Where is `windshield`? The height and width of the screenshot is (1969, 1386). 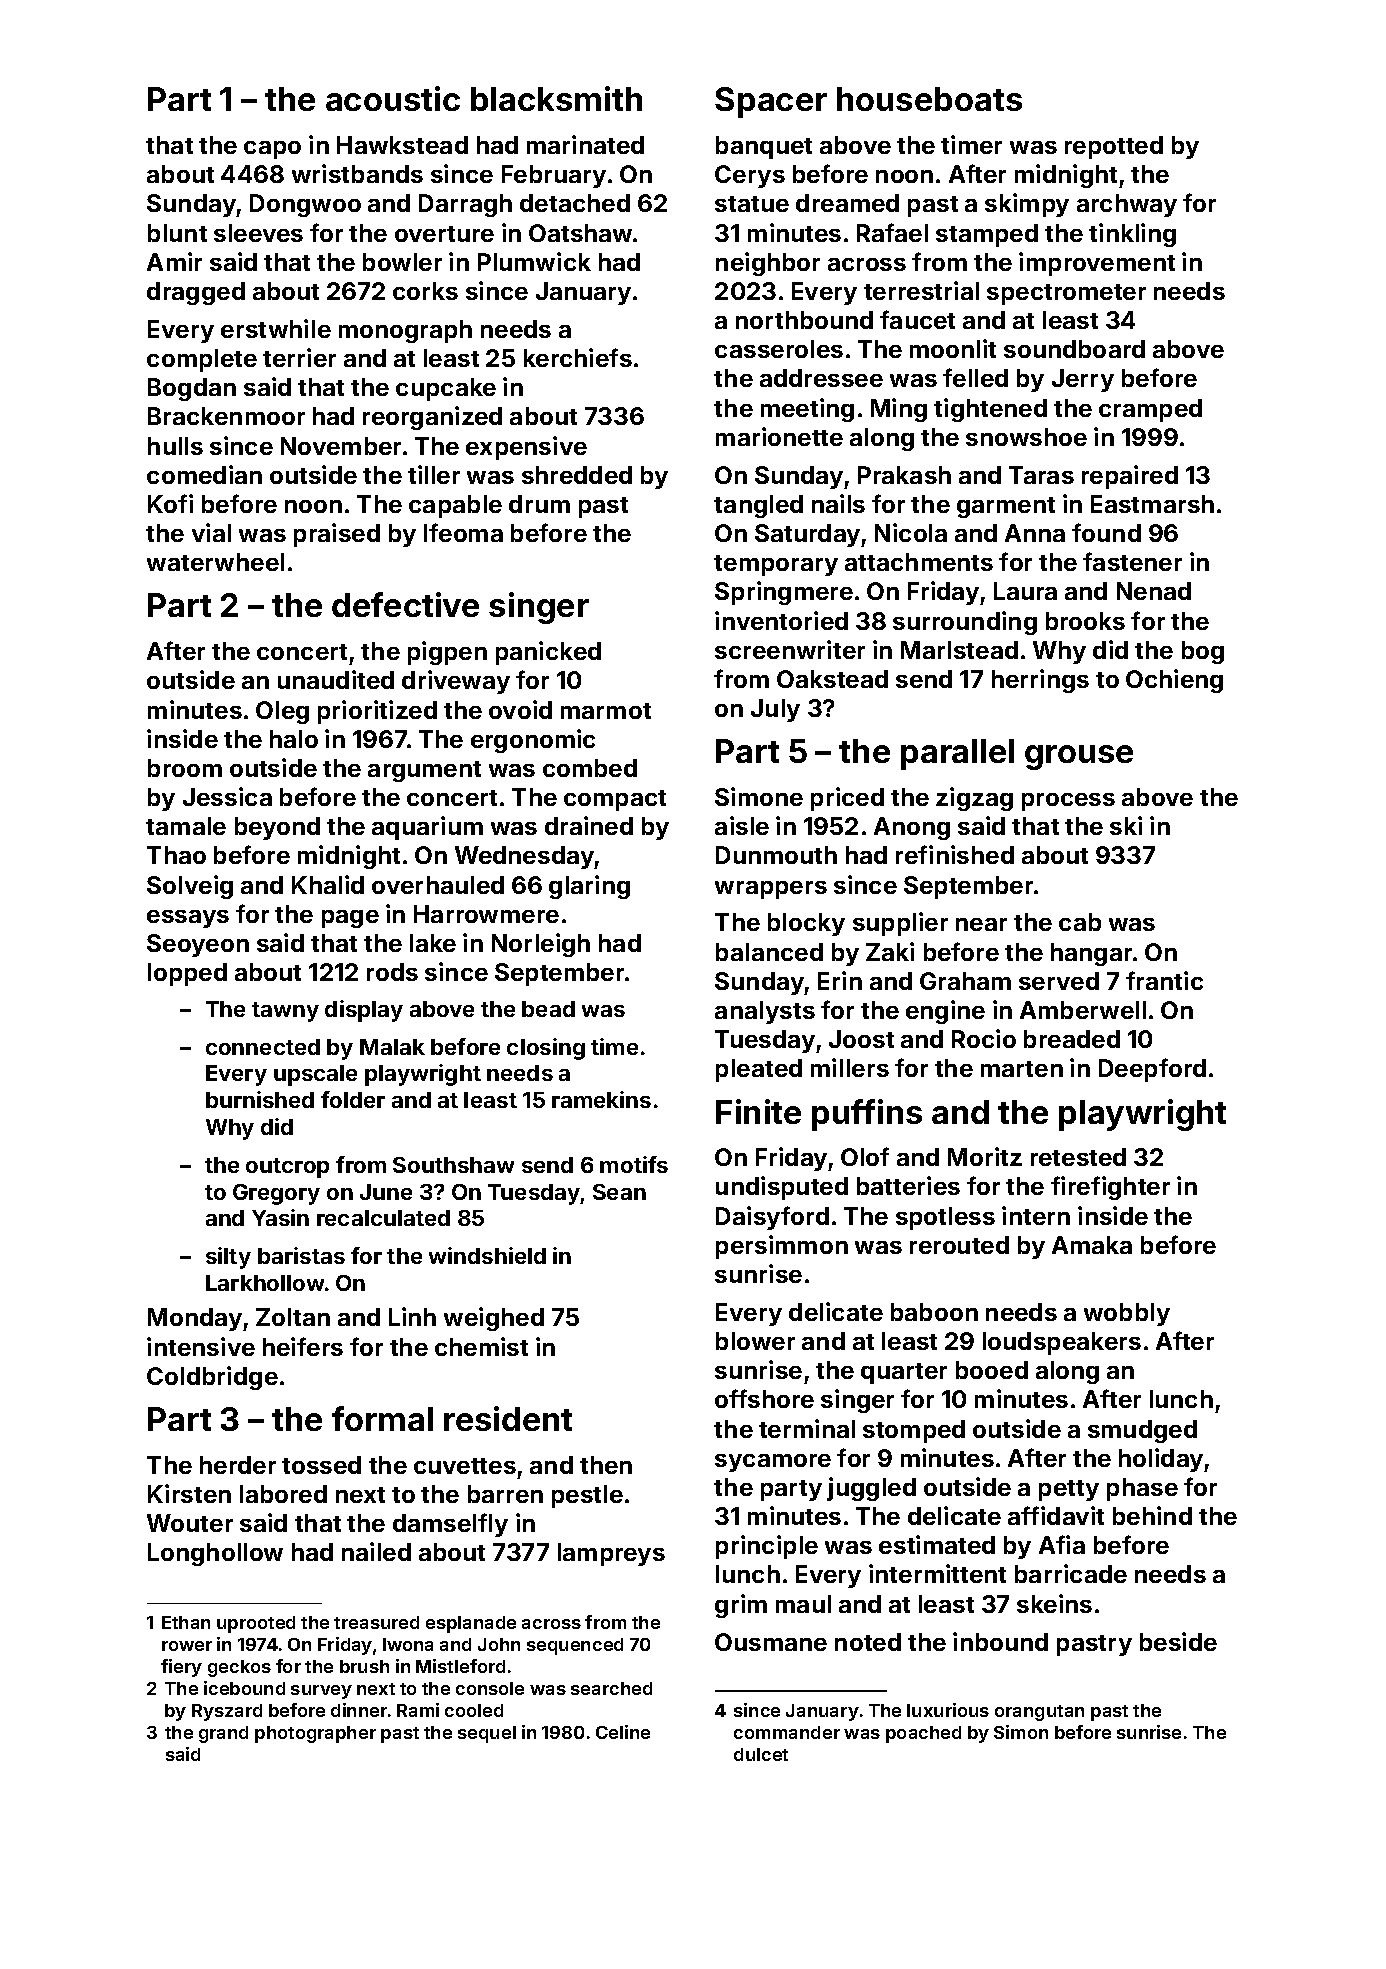
windshield is located at coordinates (487, 1255).
